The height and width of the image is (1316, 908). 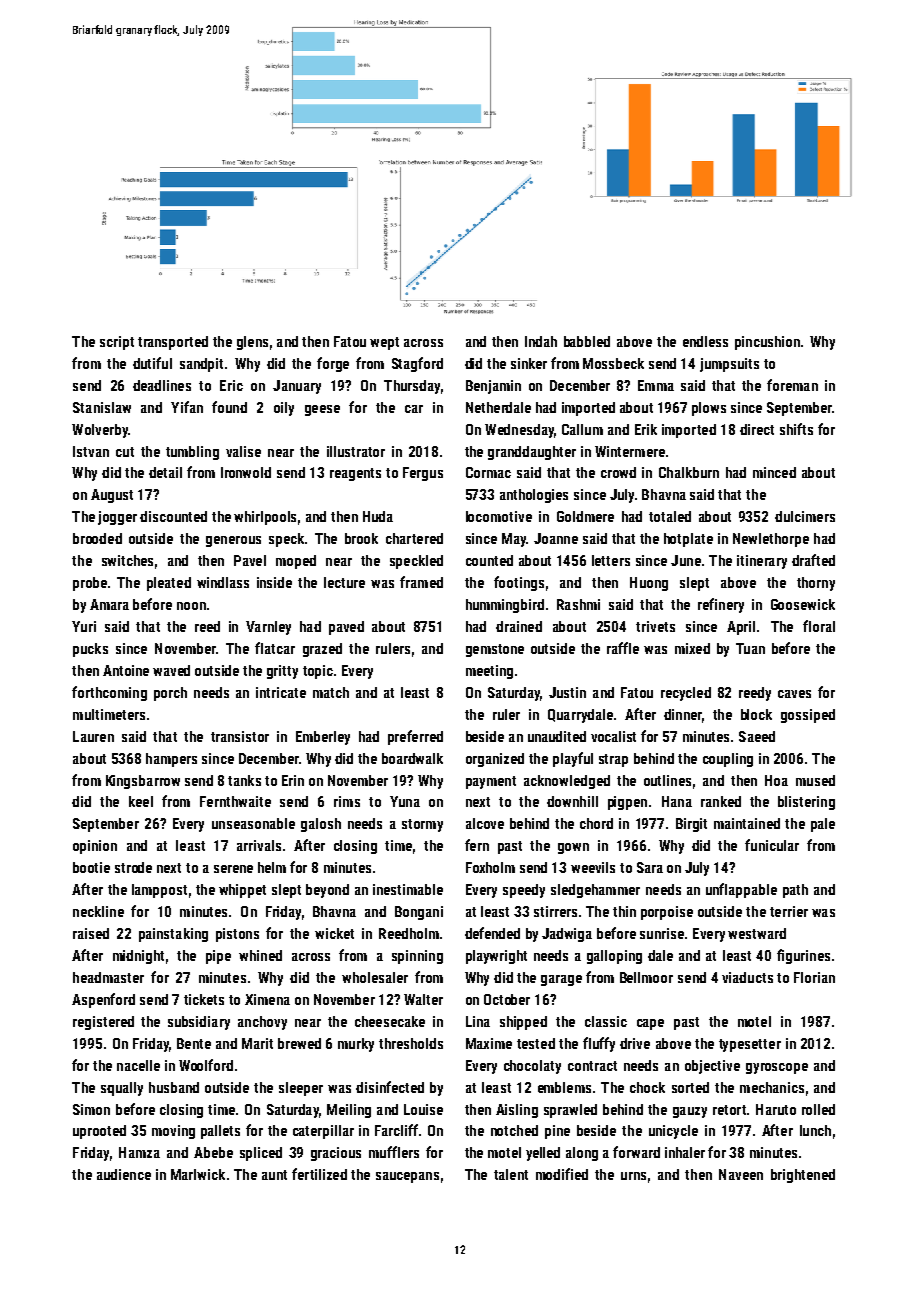 I want to click on Stanislaw, so click(x=102, y=407).
